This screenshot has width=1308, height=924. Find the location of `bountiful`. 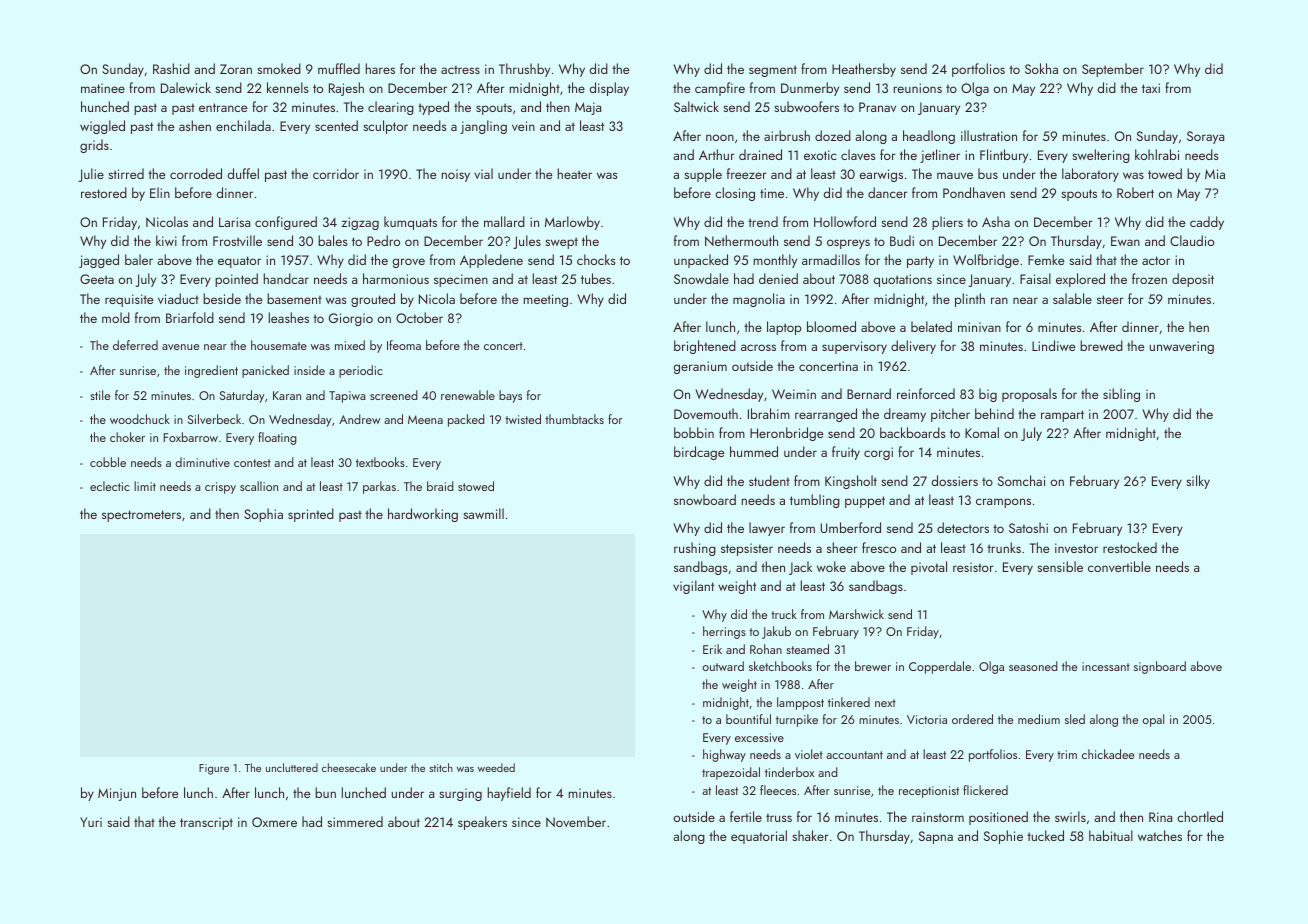

bountiful is located at coordinates (748, 719).
